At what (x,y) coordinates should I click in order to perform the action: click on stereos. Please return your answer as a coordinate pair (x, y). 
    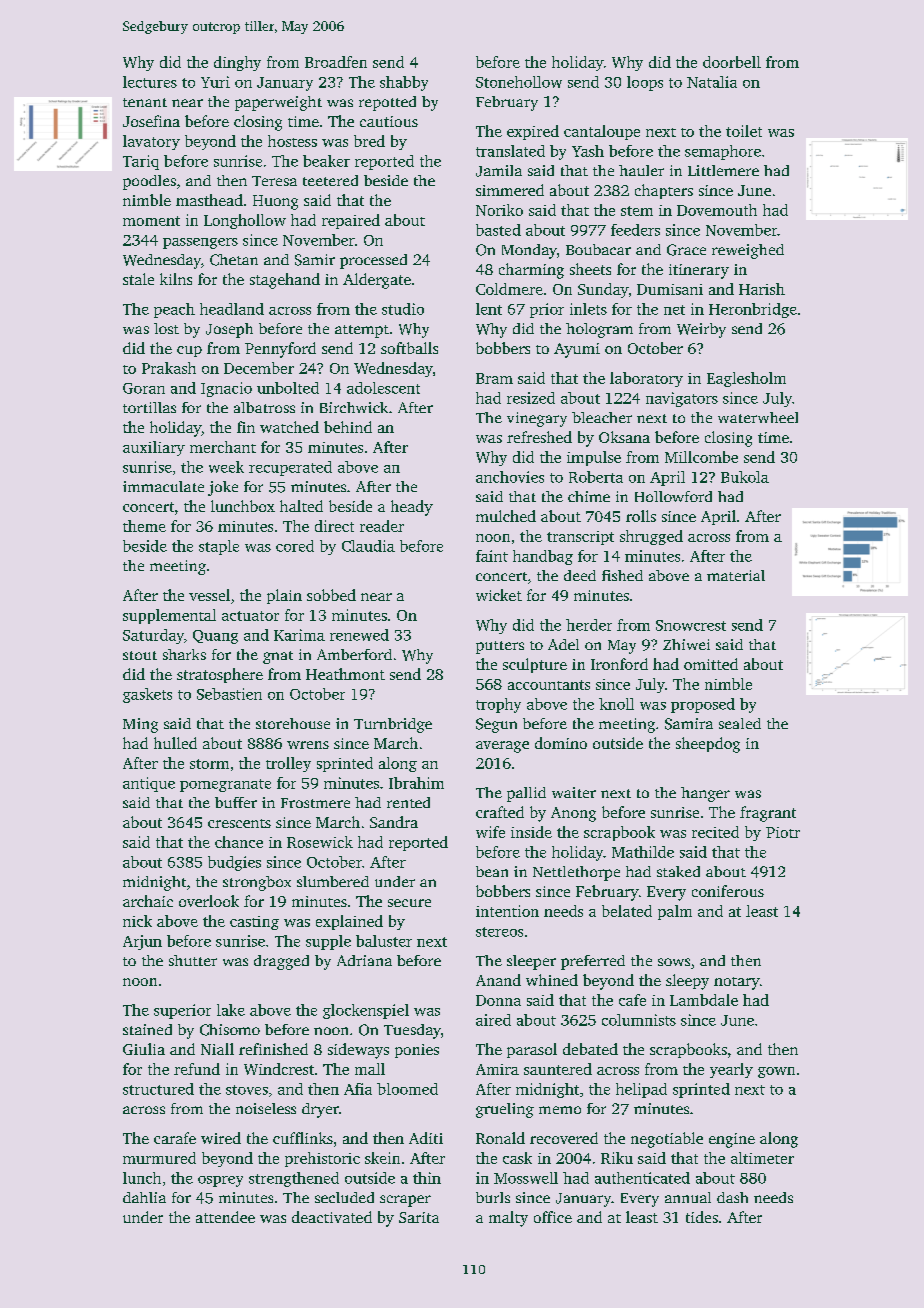
    Looking at the image, I should click on (499, 932).
